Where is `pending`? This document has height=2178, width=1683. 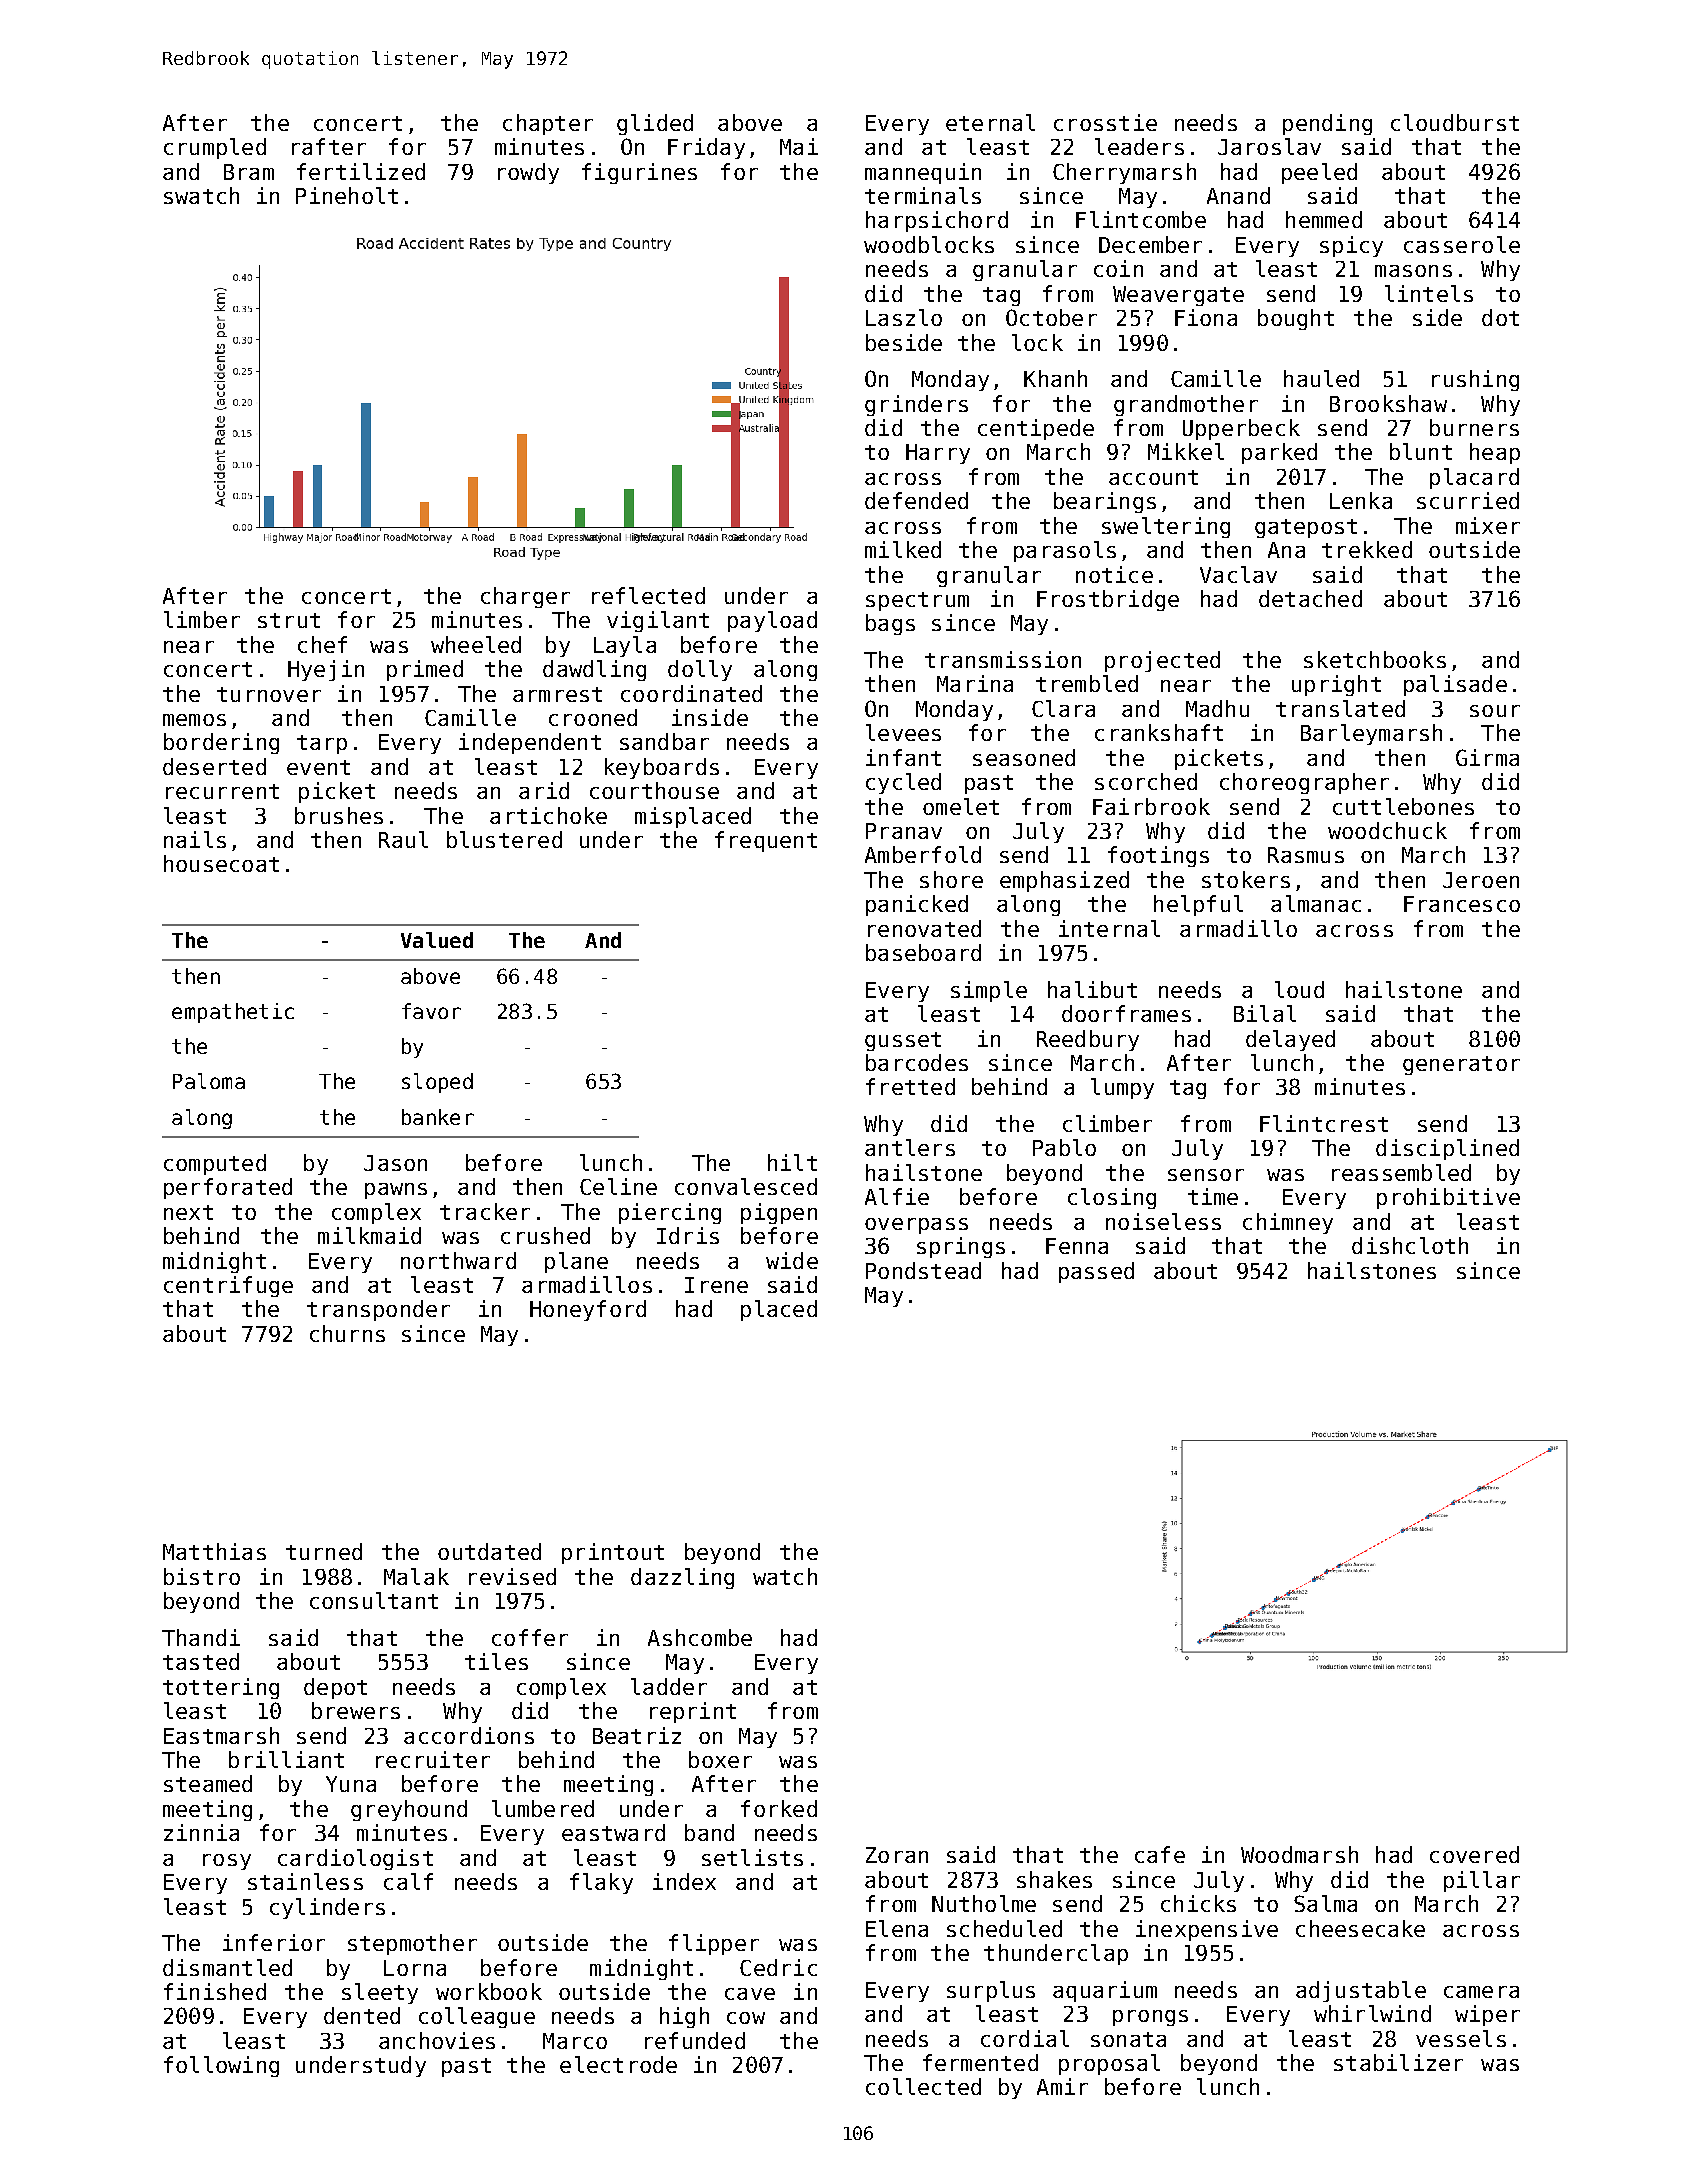
pending is located at coordinates (1327, 124).
